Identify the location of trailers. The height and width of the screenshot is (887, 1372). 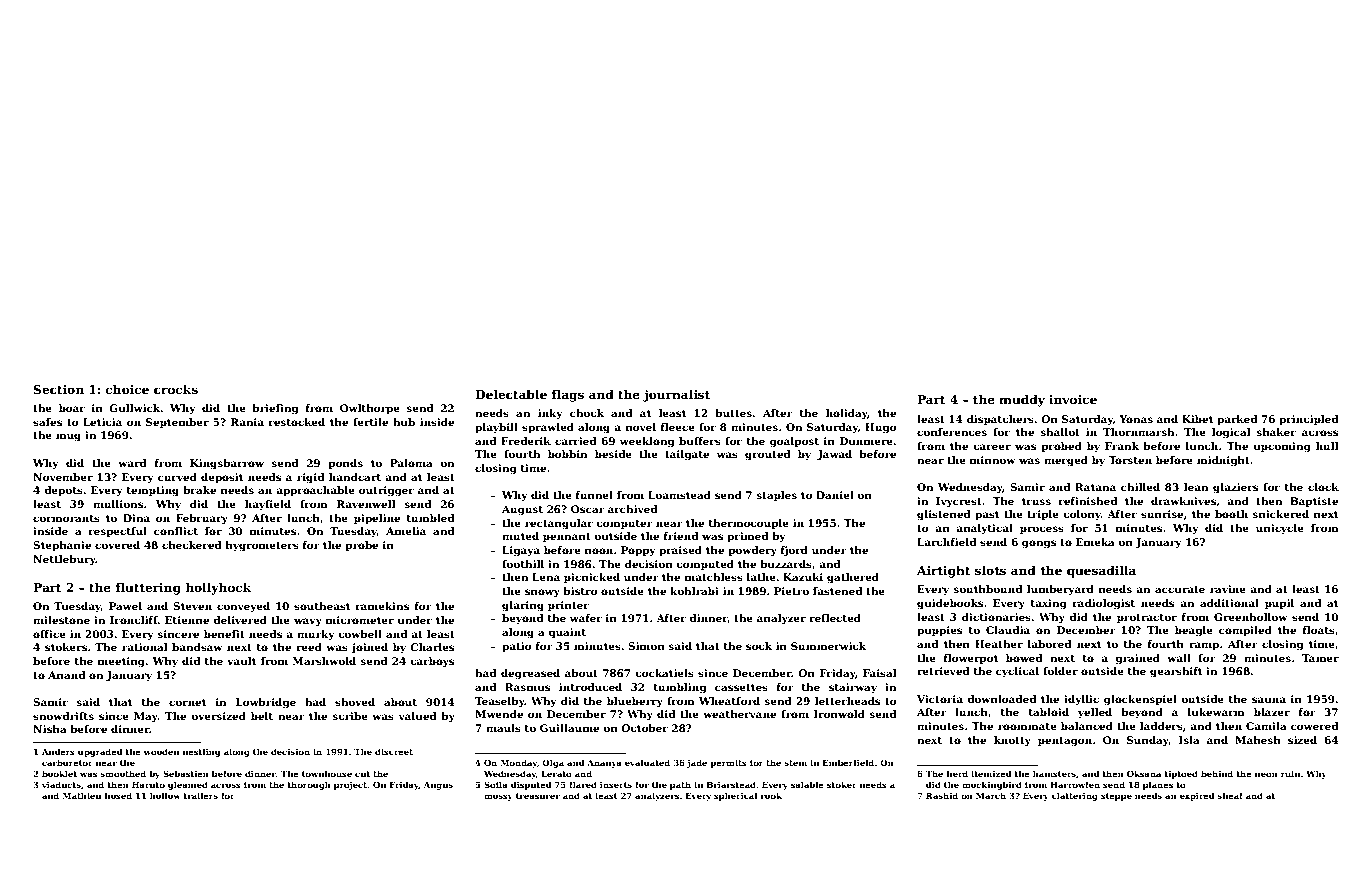
(201, 795).
